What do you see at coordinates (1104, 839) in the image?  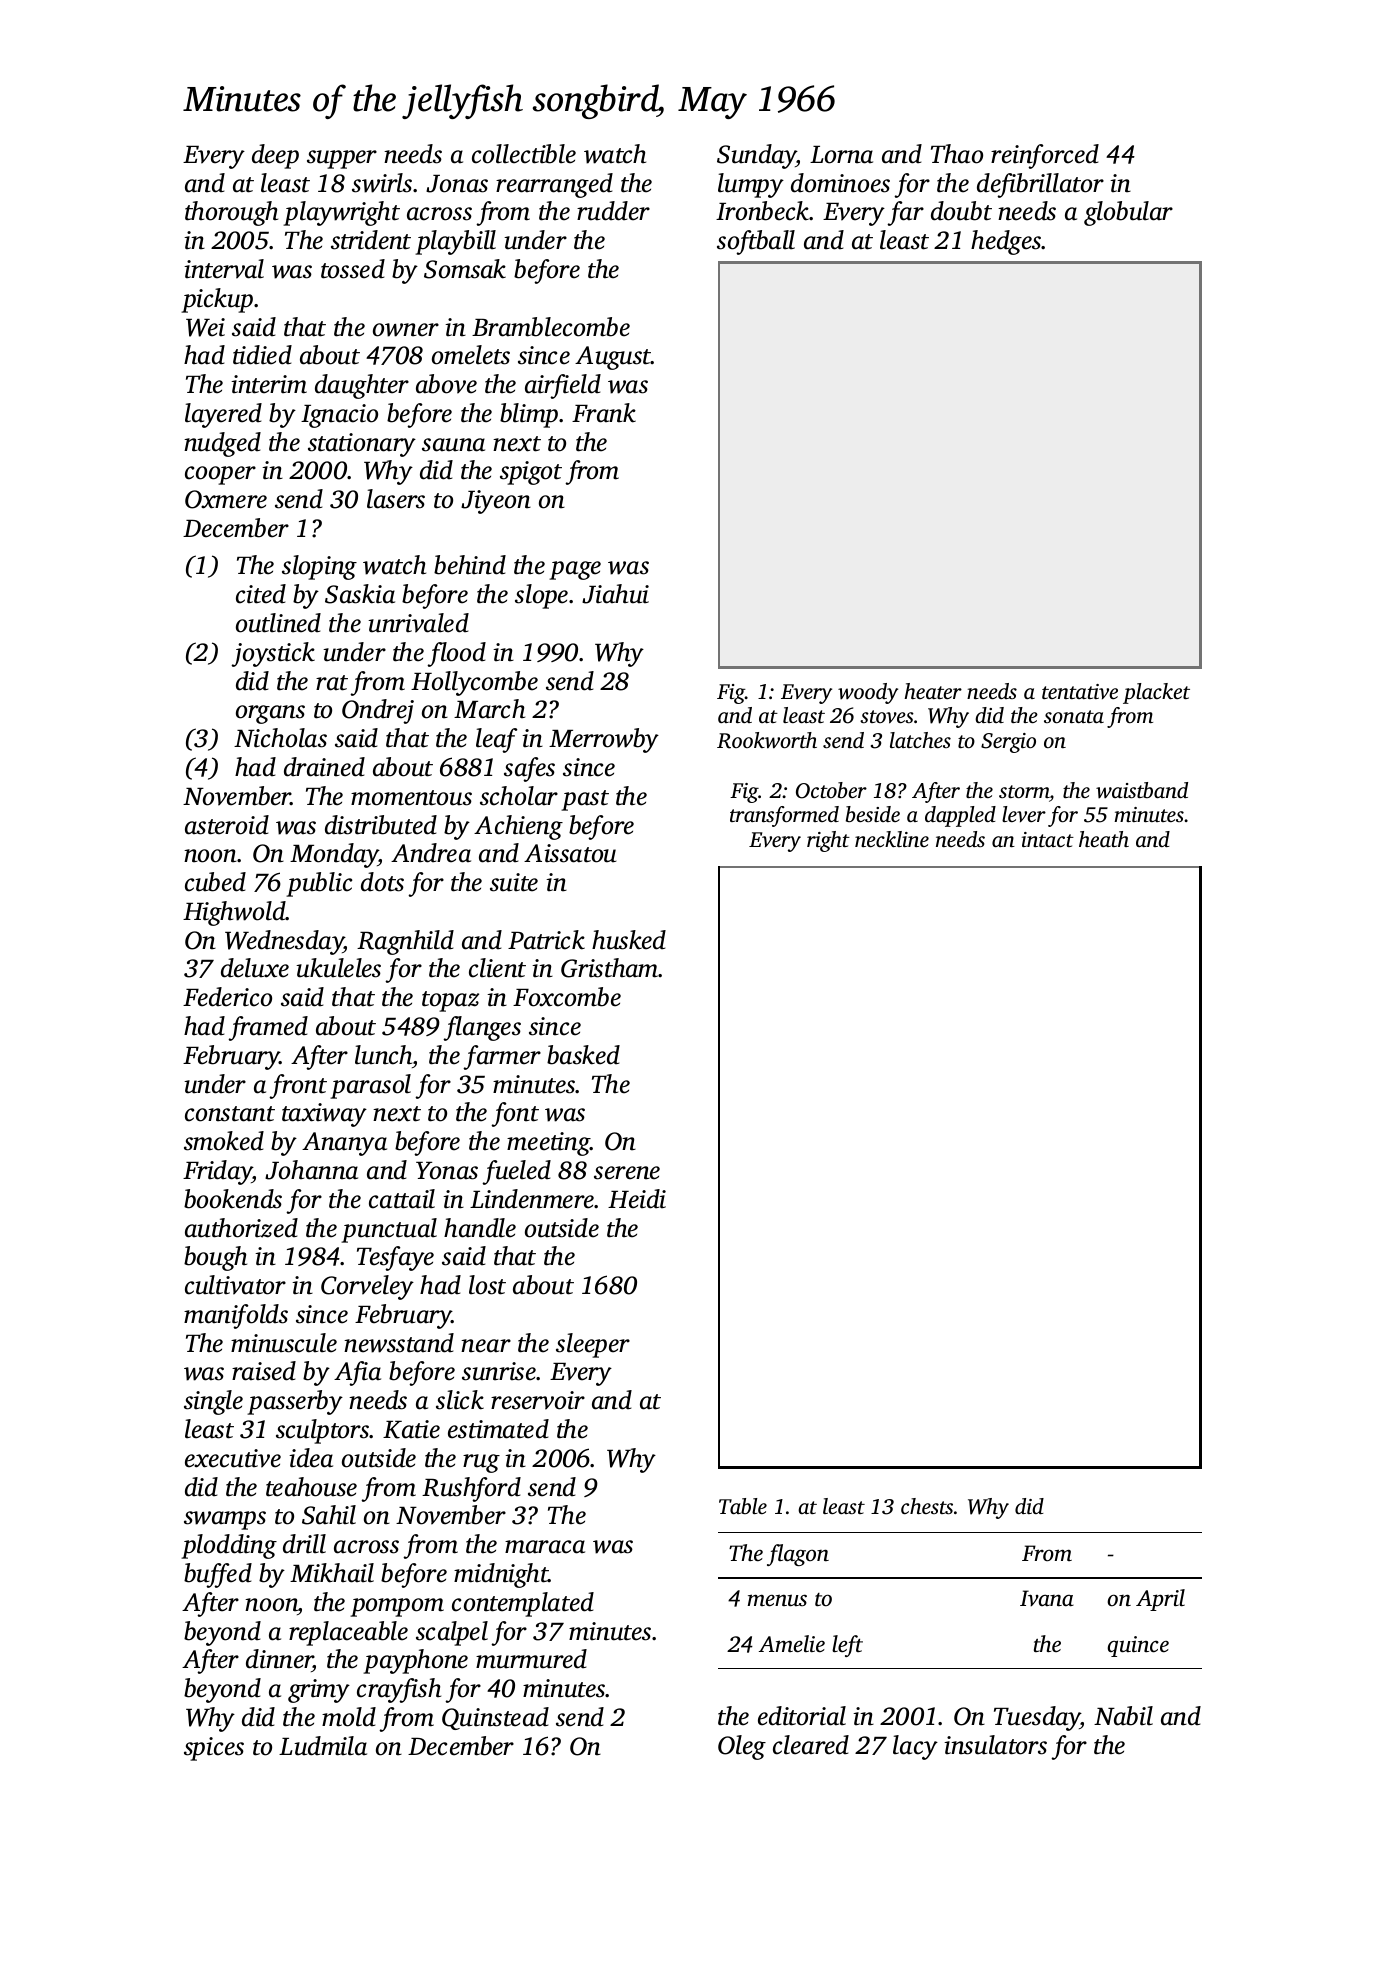 I see `heath` at bounding box center [1104, 839].
